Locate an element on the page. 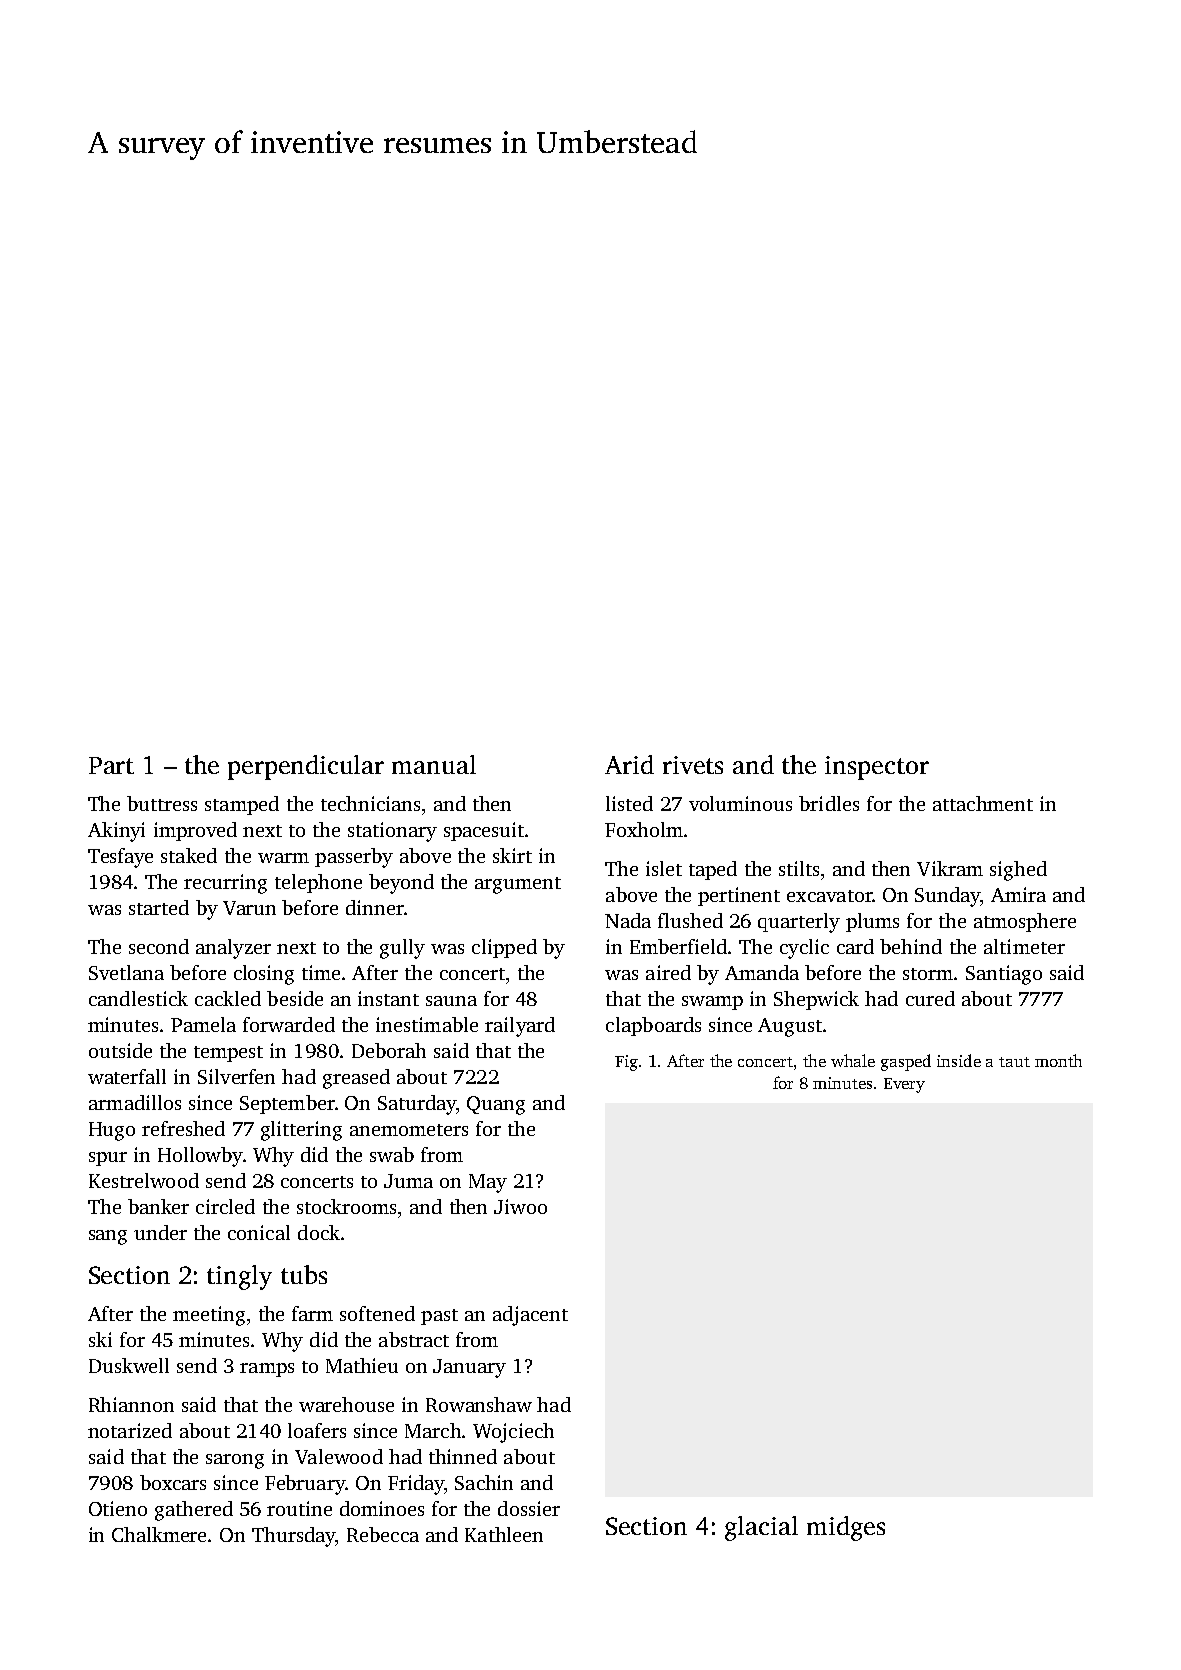  Otieno is located at coordinates (118, 1508).
